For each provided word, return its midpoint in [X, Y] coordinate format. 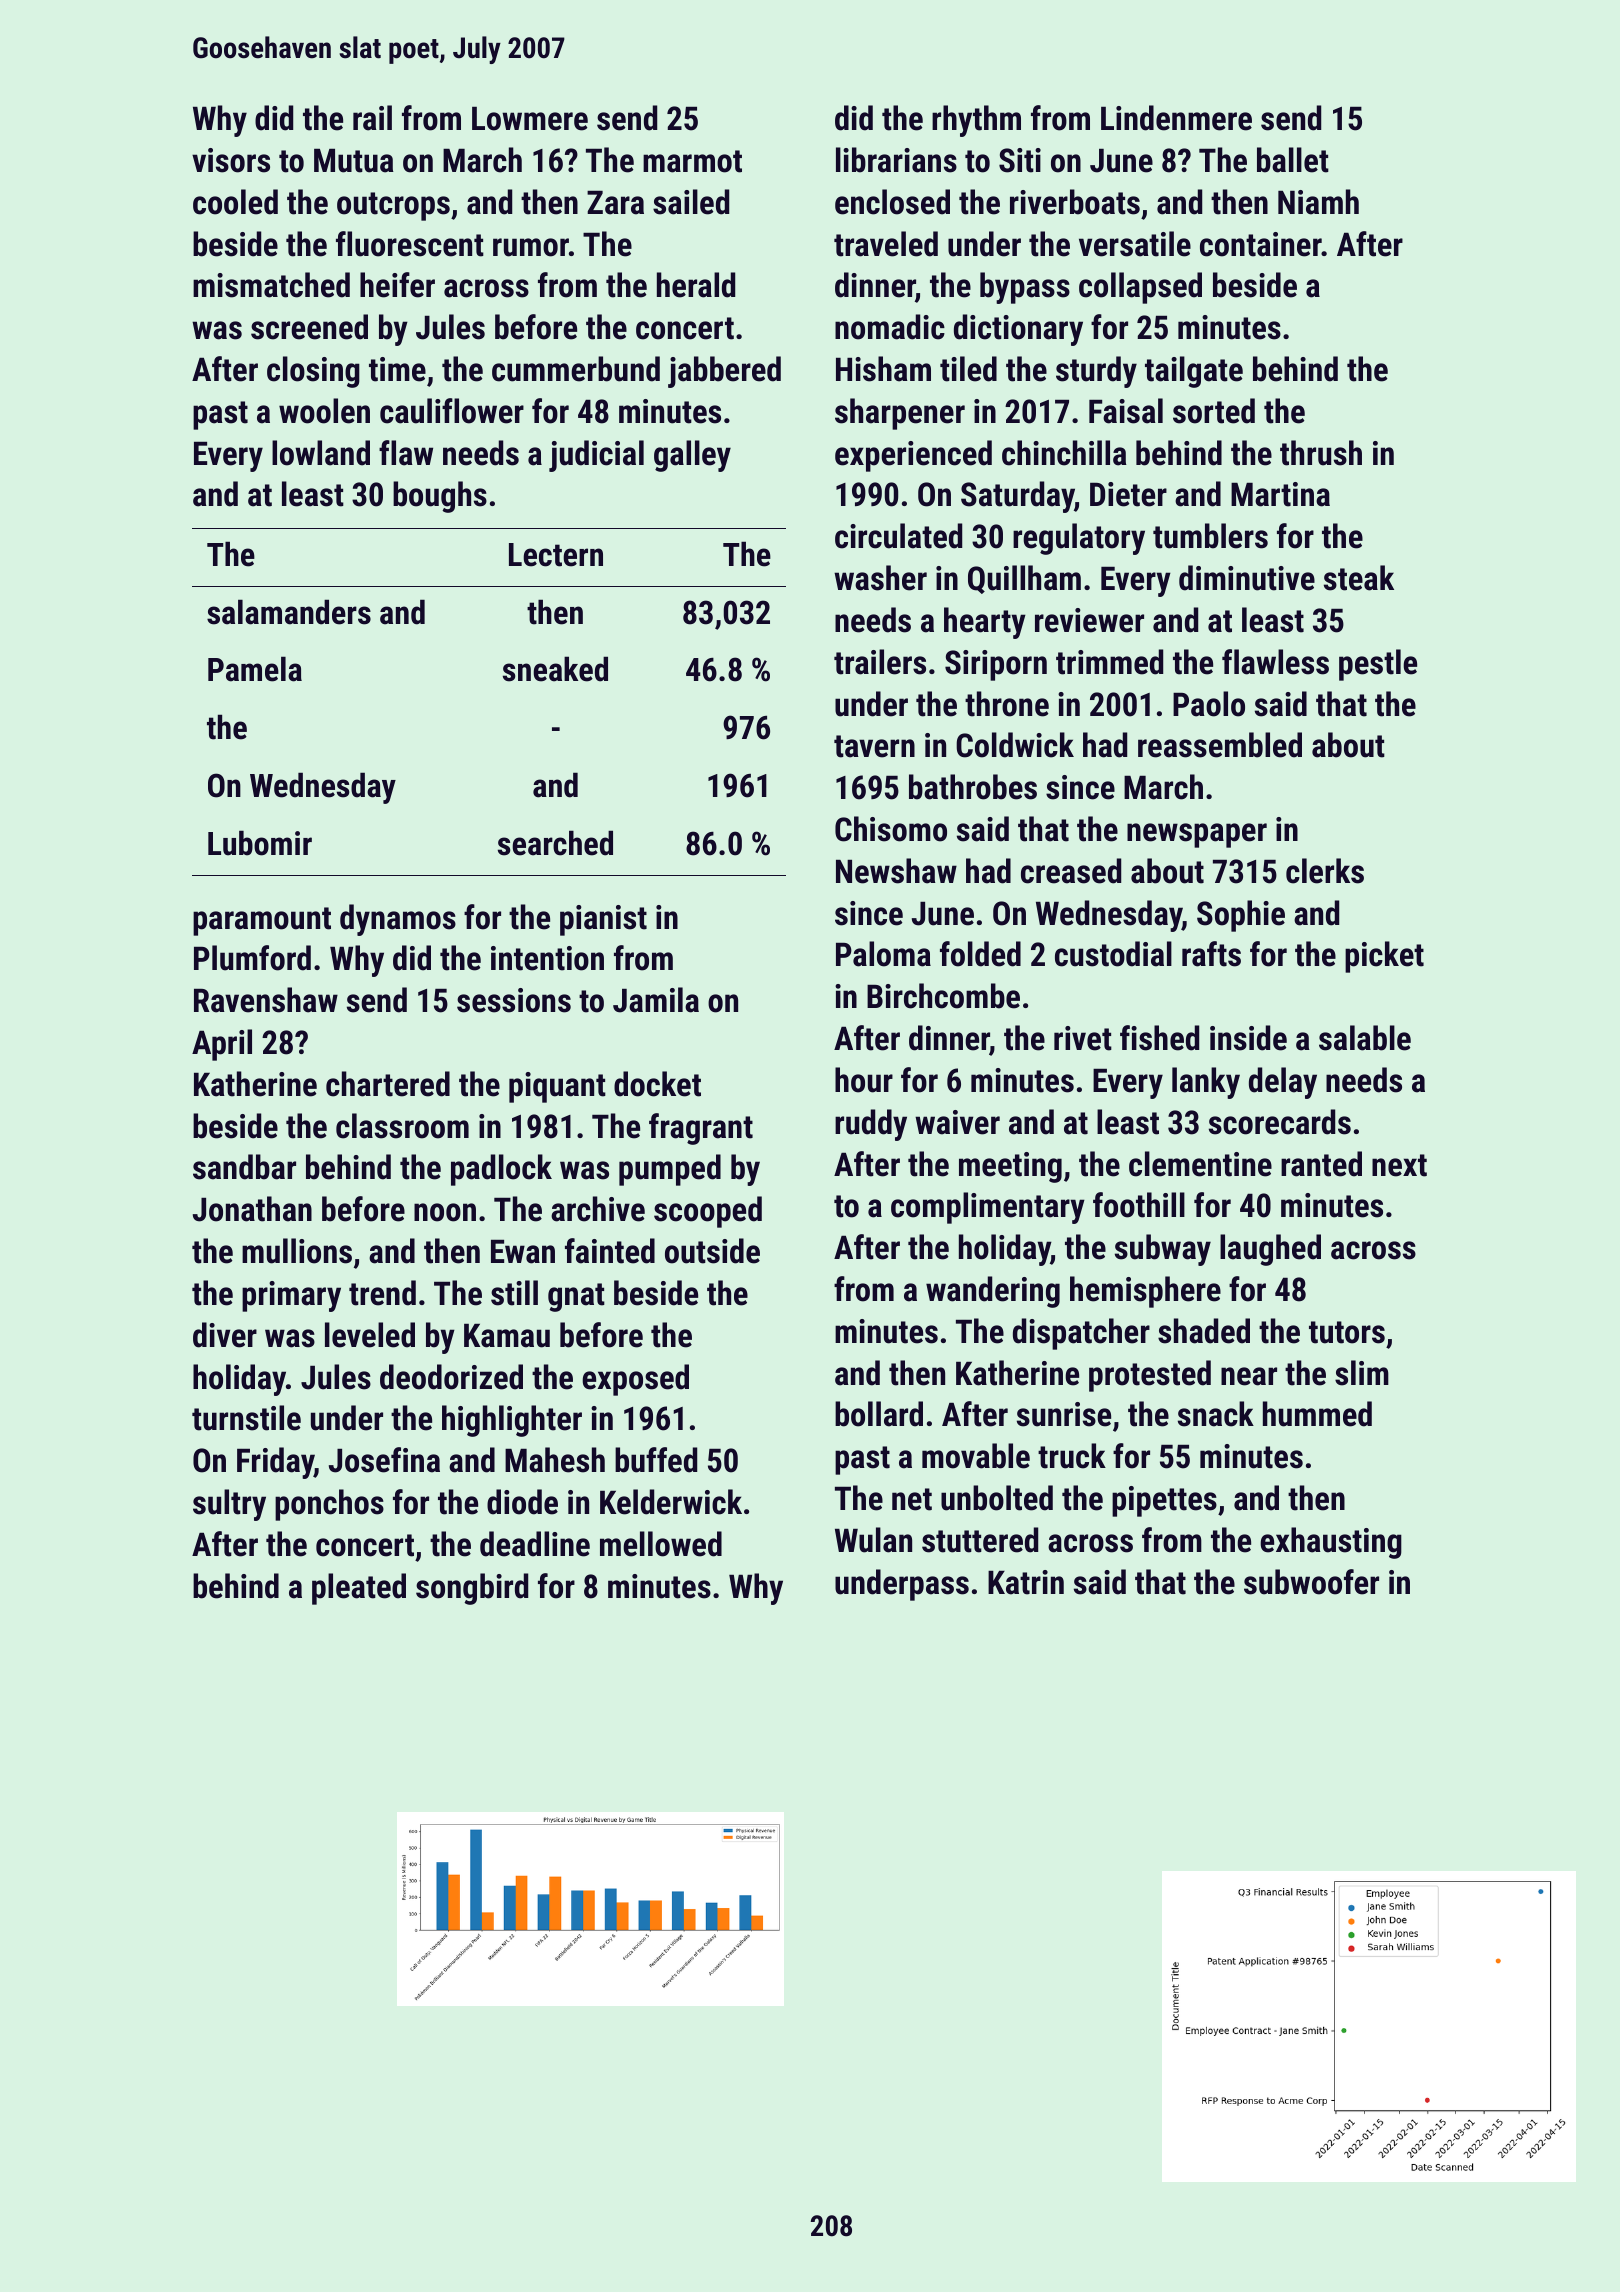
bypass [1025, 288]
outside [712, 1251]
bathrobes [973, 787]
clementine [1200, 1164]
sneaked [555, 669]
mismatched [271, 285]
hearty [985, 623]
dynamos [398, 920]
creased [1071, 871]
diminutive [1247, 578]
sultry [229, 1505]
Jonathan [252, 1209]
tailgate [1194, 372]
